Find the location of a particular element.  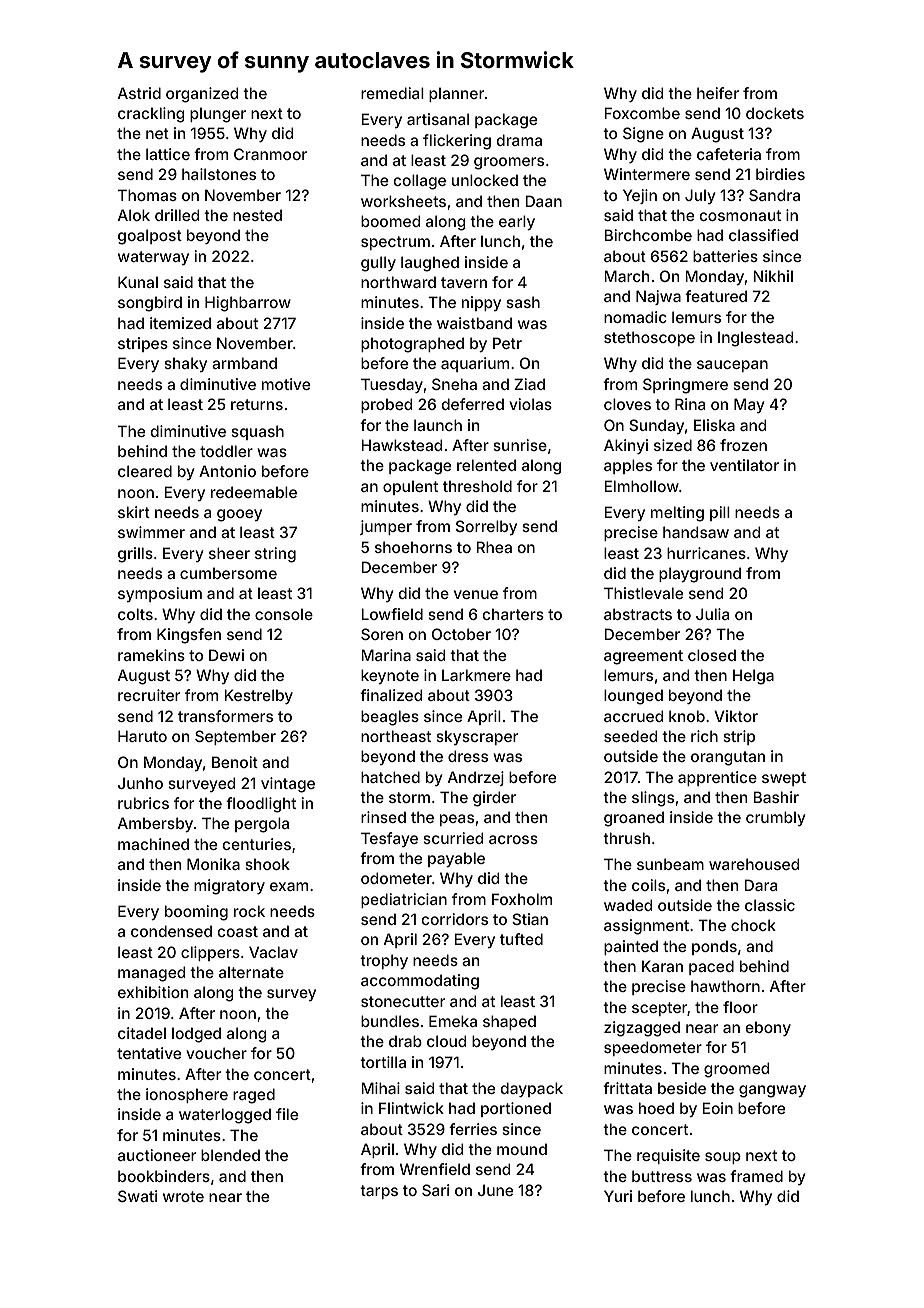

blended is located at coordinates (230, 1155).
